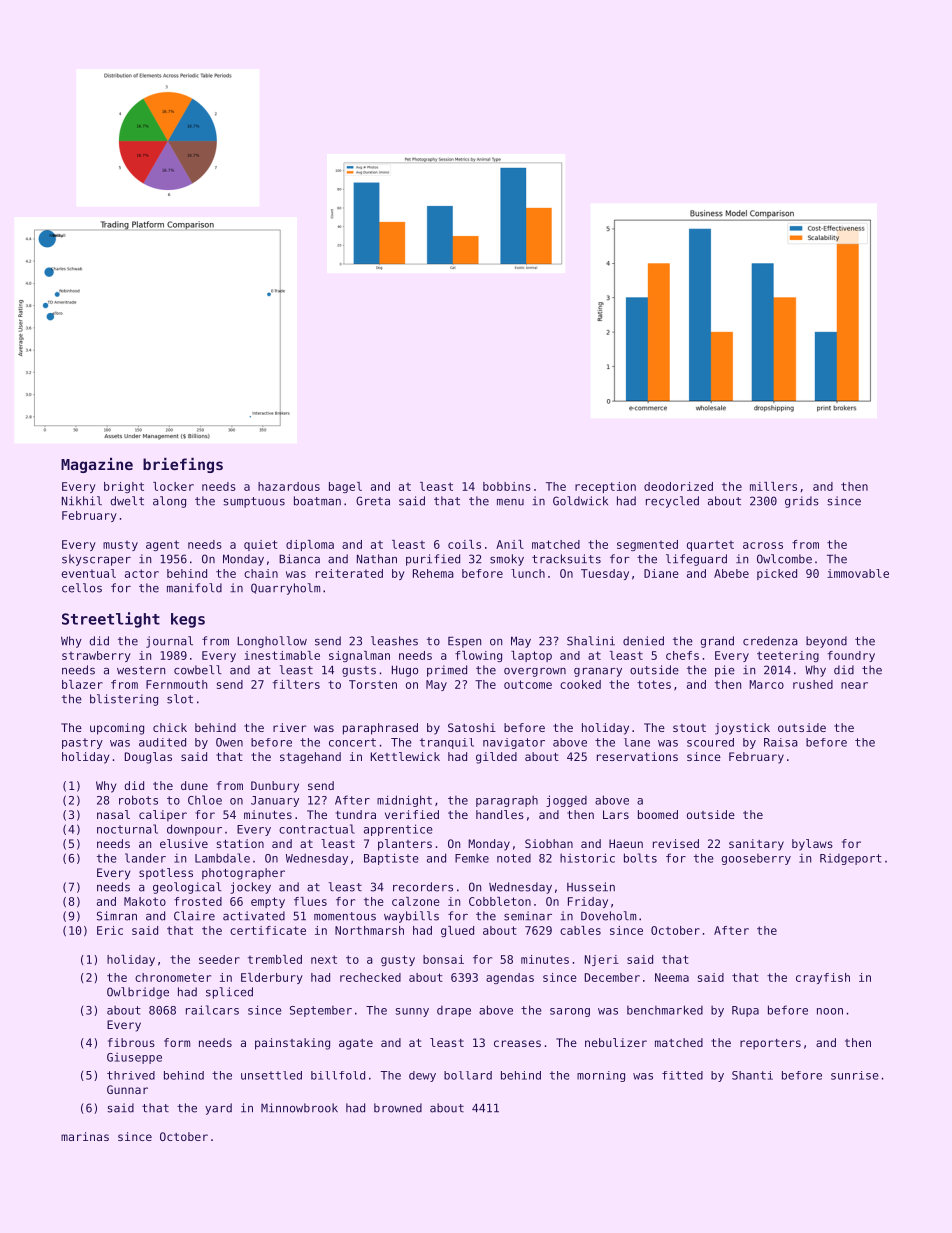 This screenshot has width=952, height=1233. I want to click on filters, so click(296, 684).
